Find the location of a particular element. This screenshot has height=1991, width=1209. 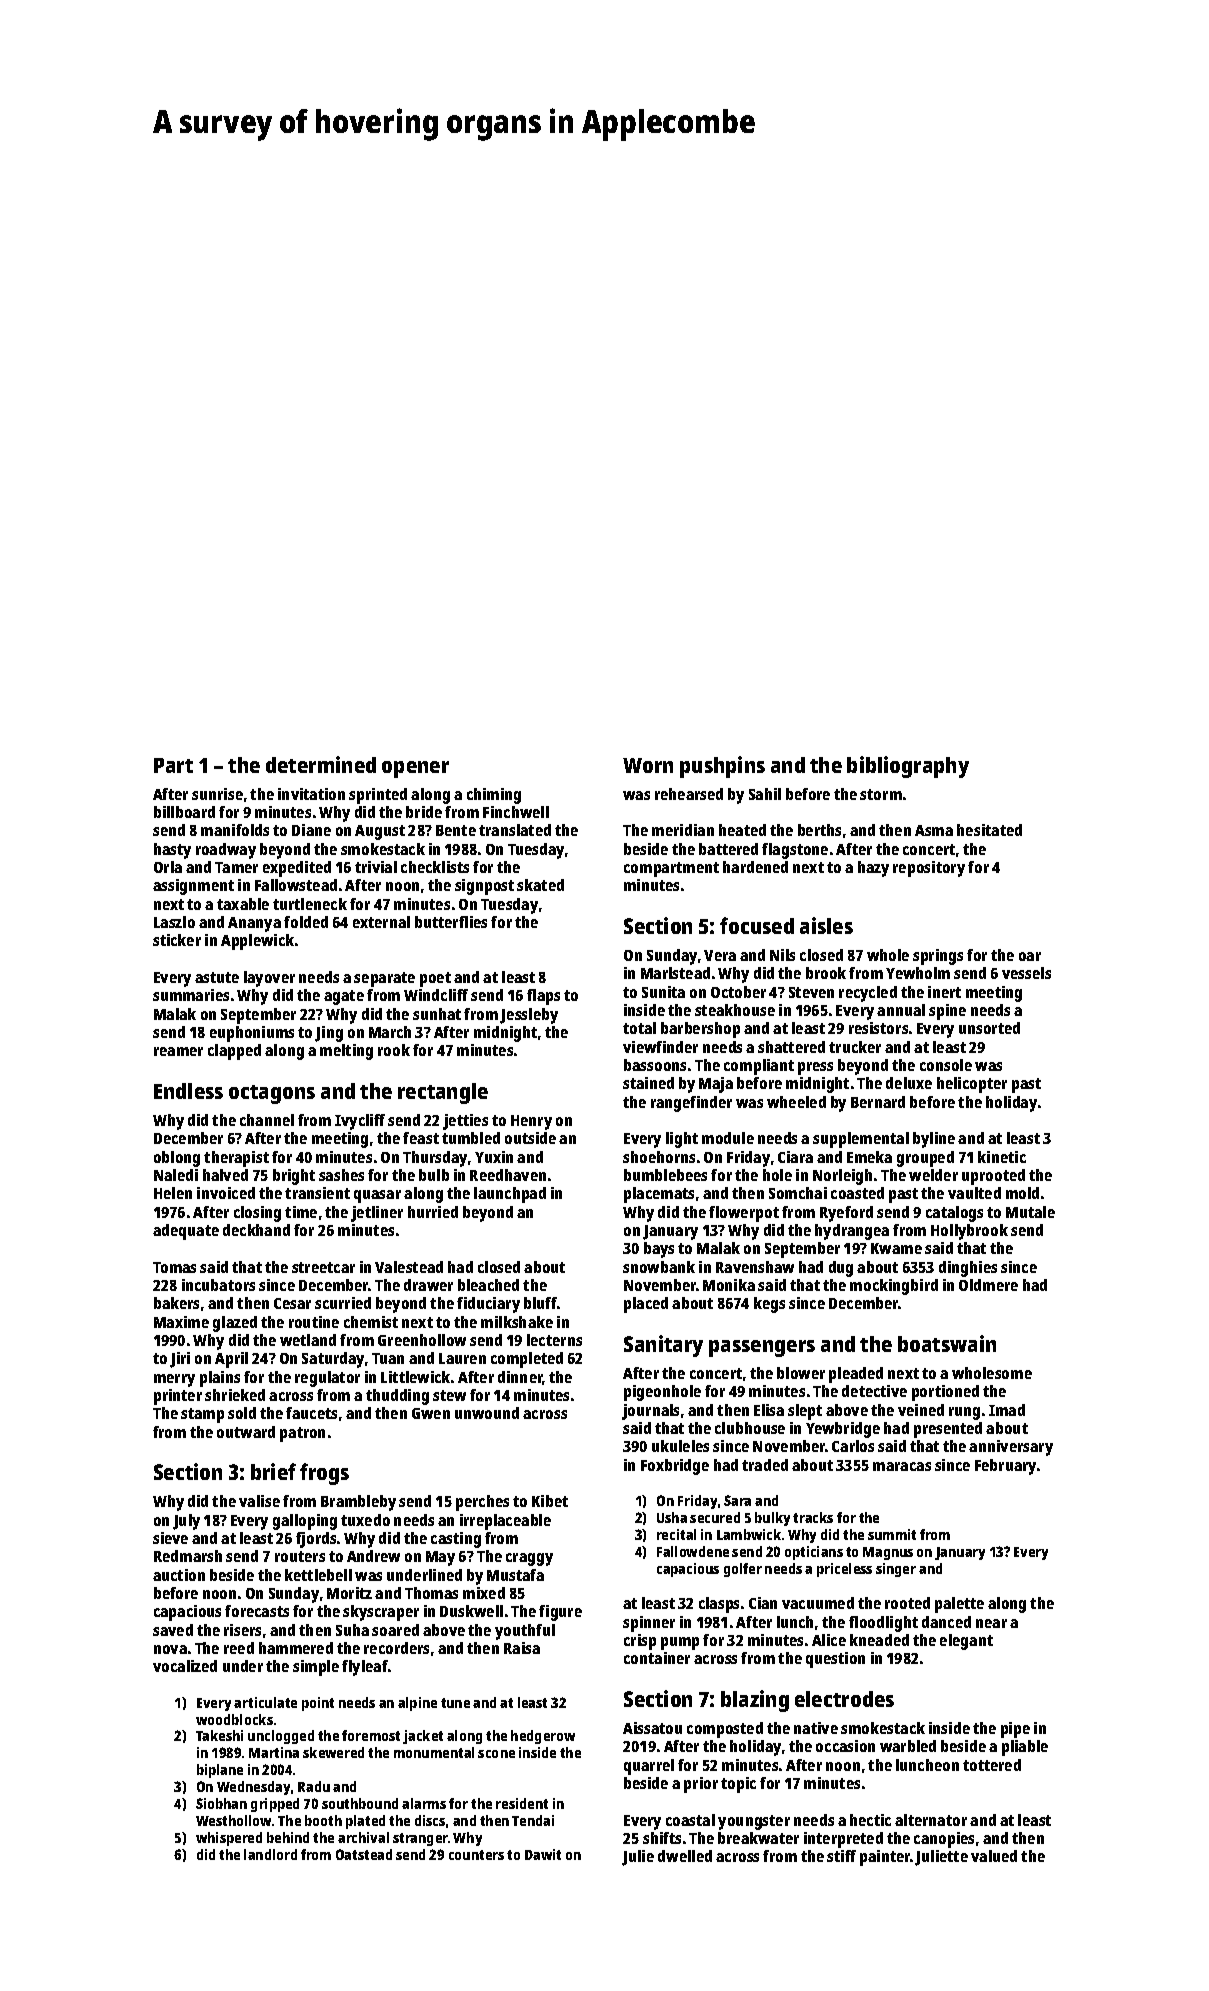

alpine is located at coordinates (417, 1704).
